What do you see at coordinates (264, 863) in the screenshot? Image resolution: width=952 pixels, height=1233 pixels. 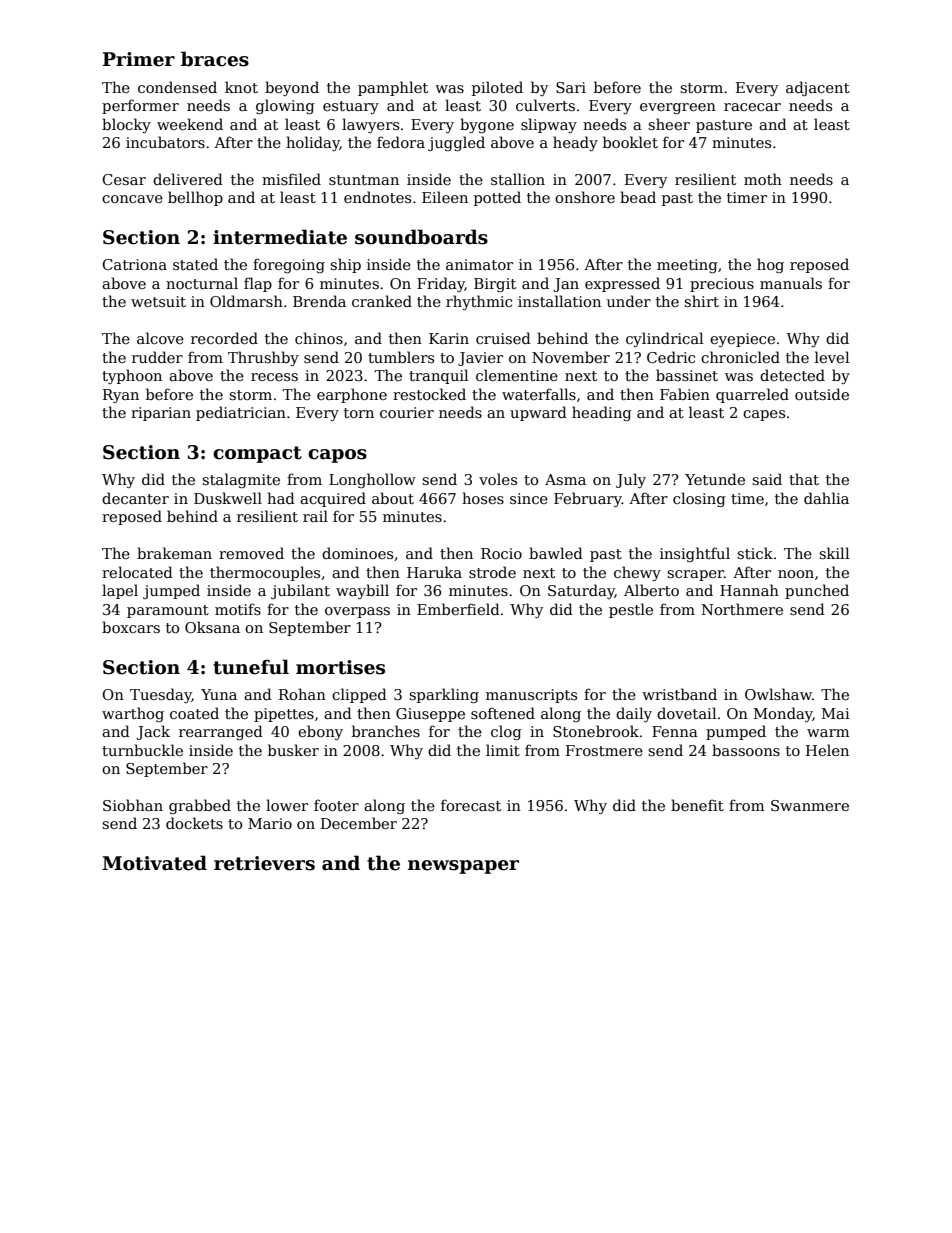 I see `retrievers` at bounding box center [264, 863].
